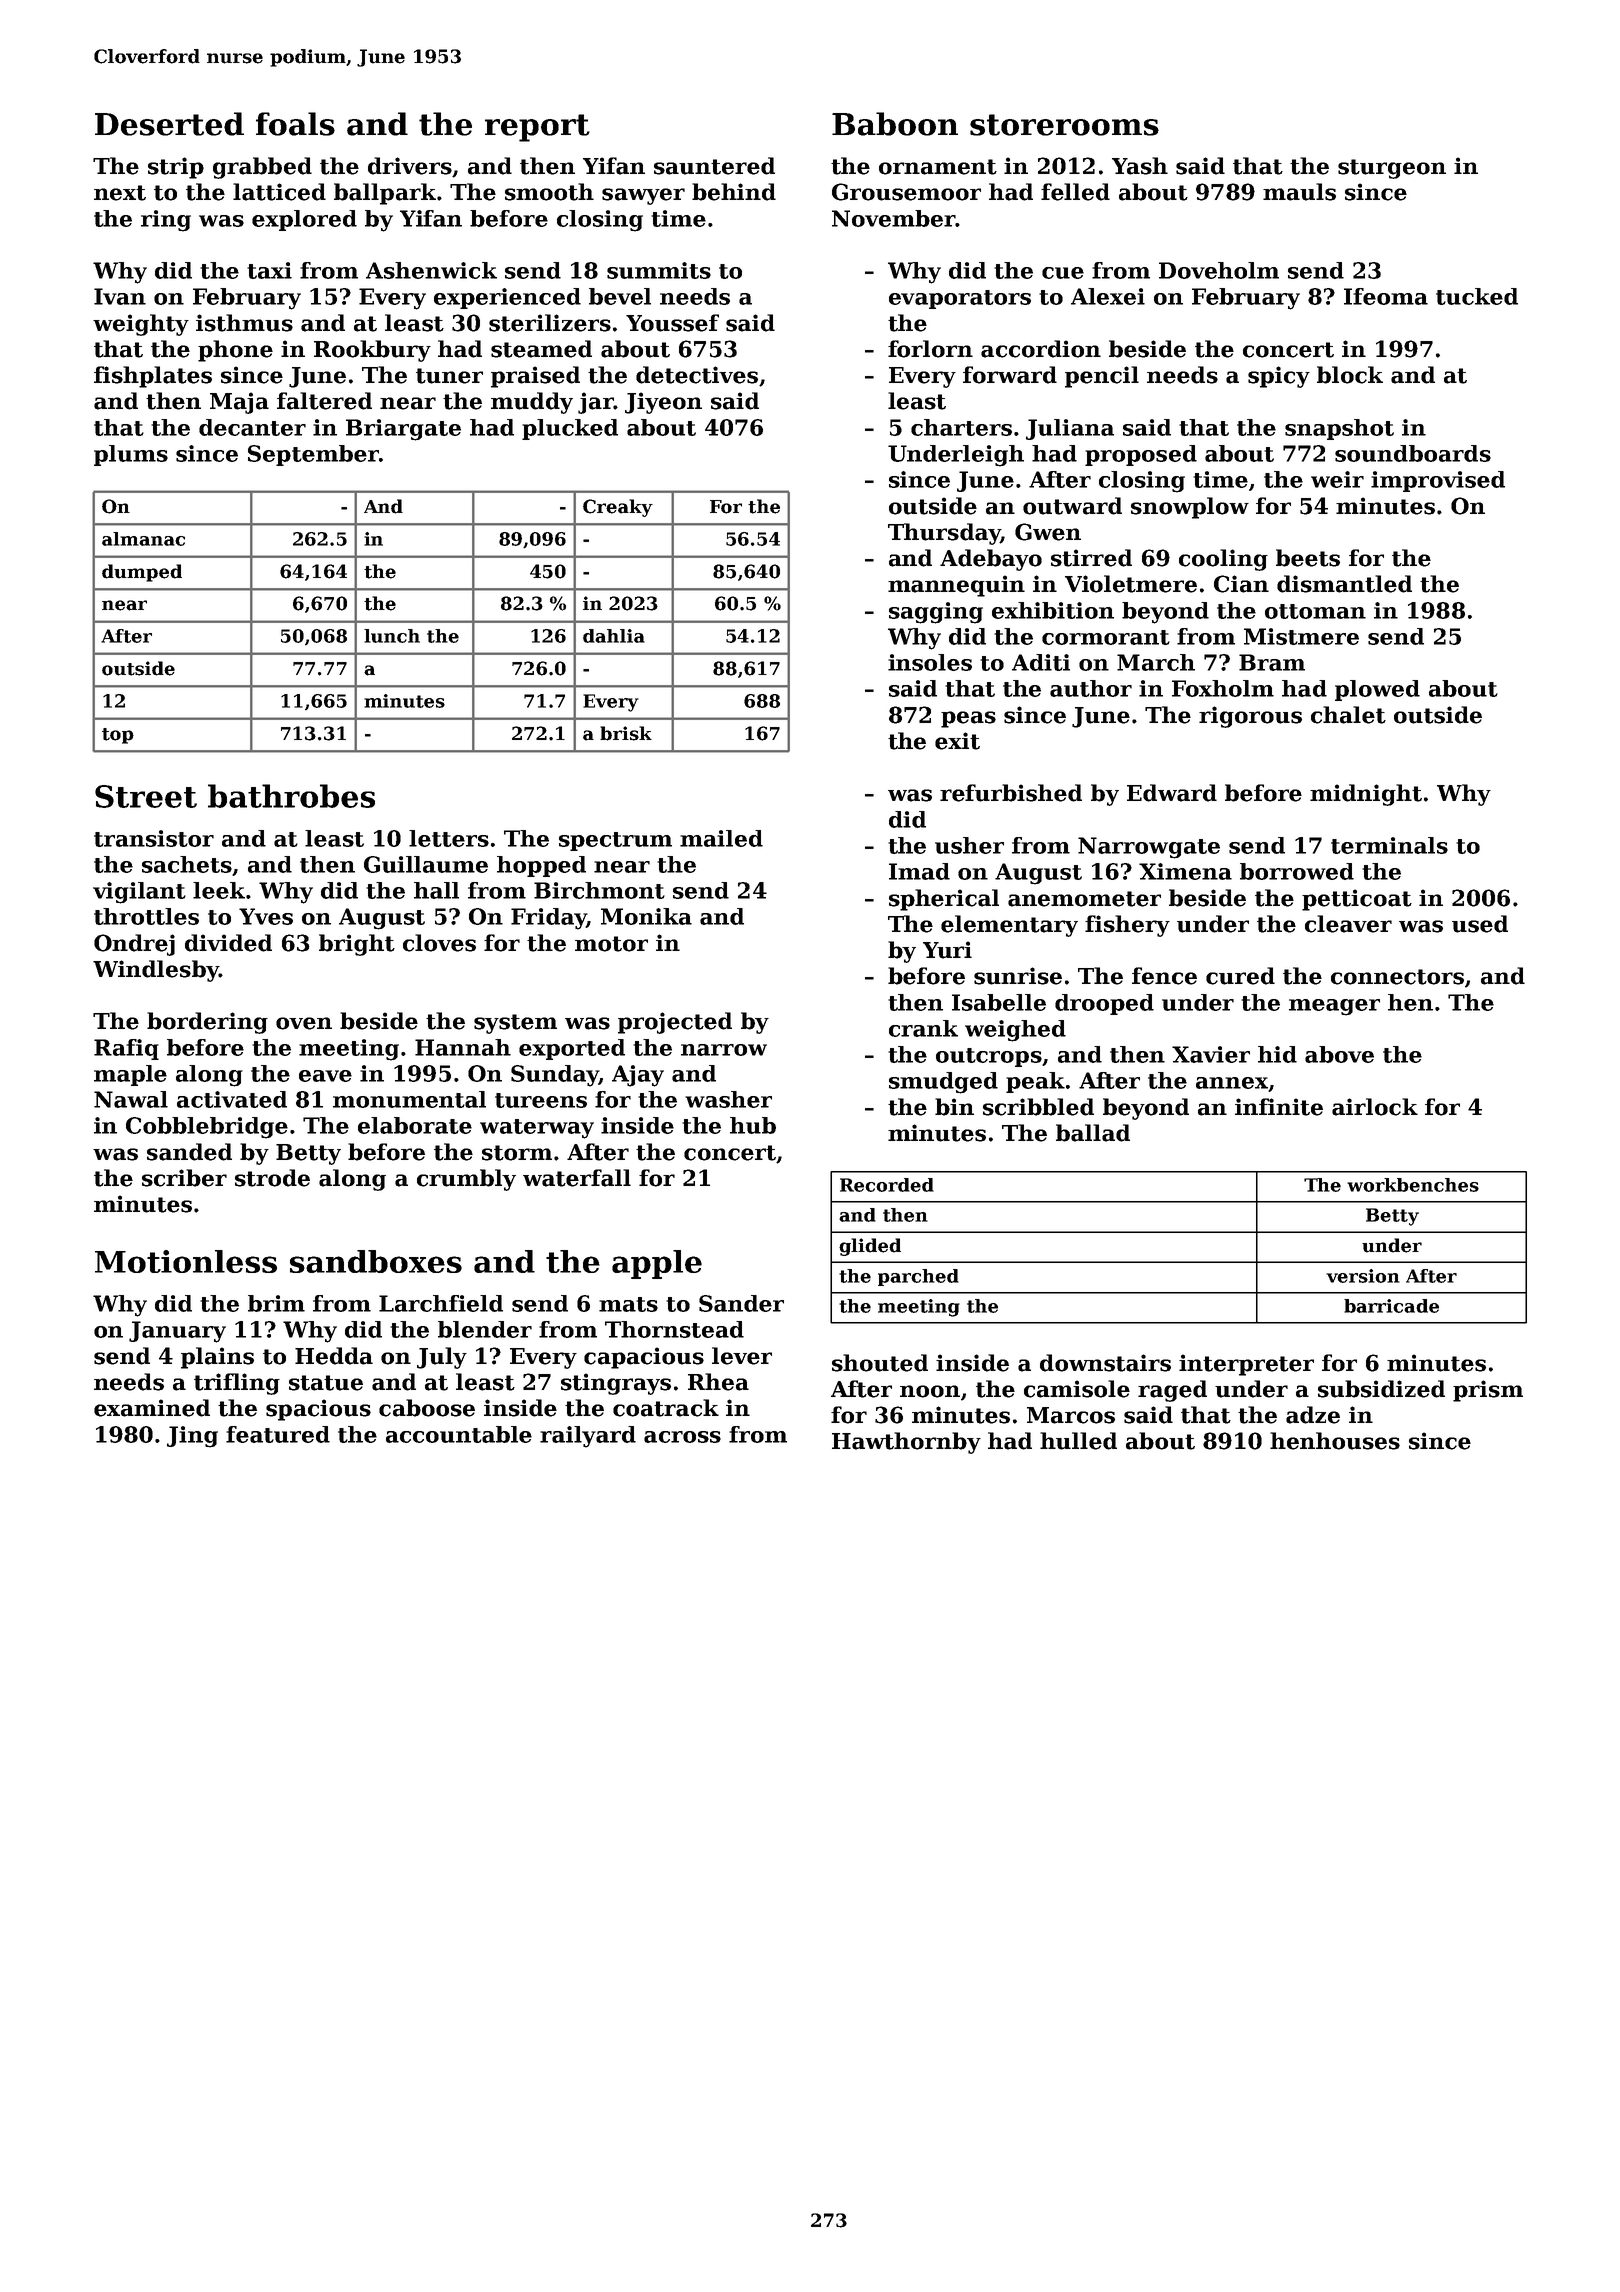  Describe the element at coordinates (638, 1076) in the screenshot. I see `Ajay` at that location.
